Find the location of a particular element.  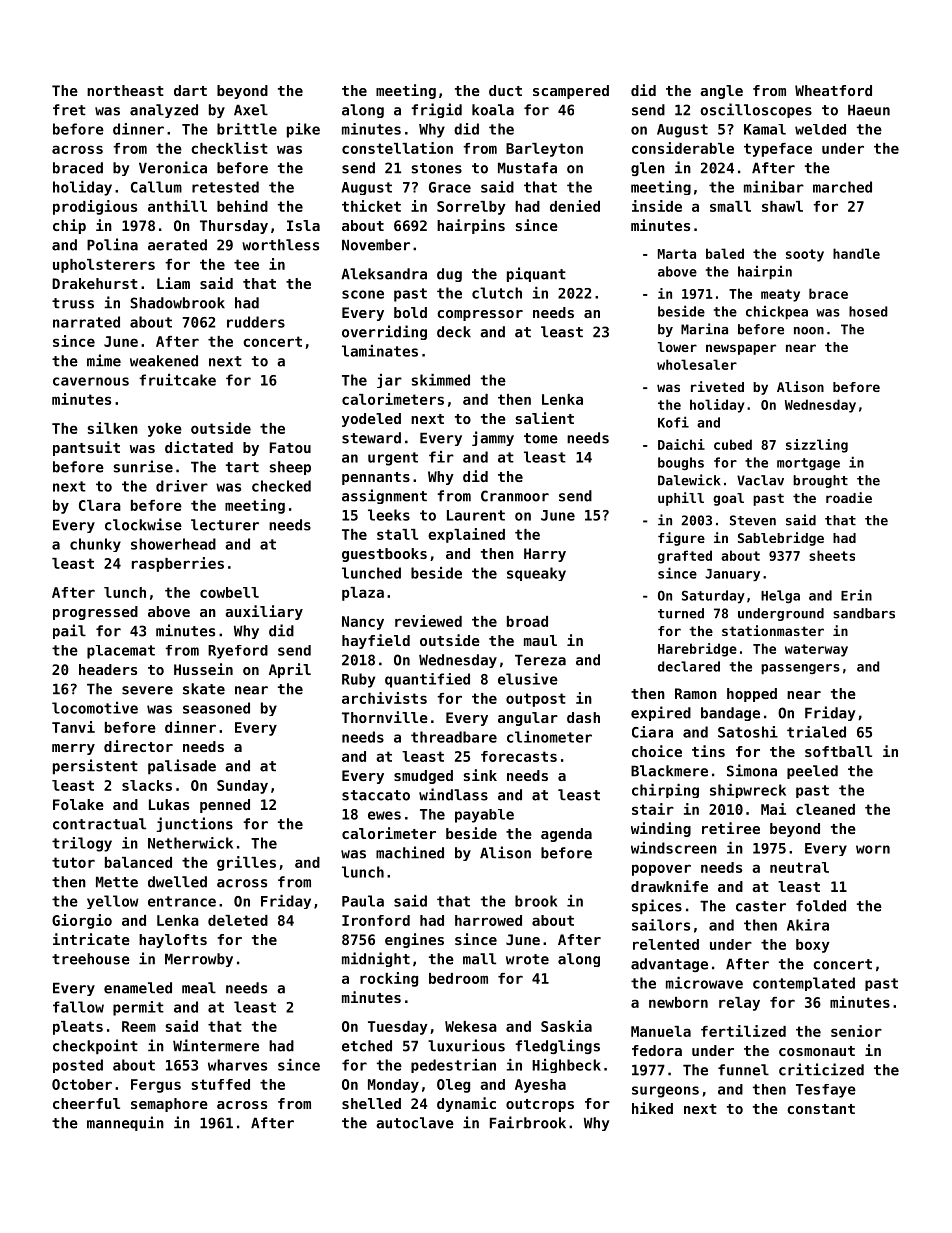

Liam is located at coordinates (173, 283).
